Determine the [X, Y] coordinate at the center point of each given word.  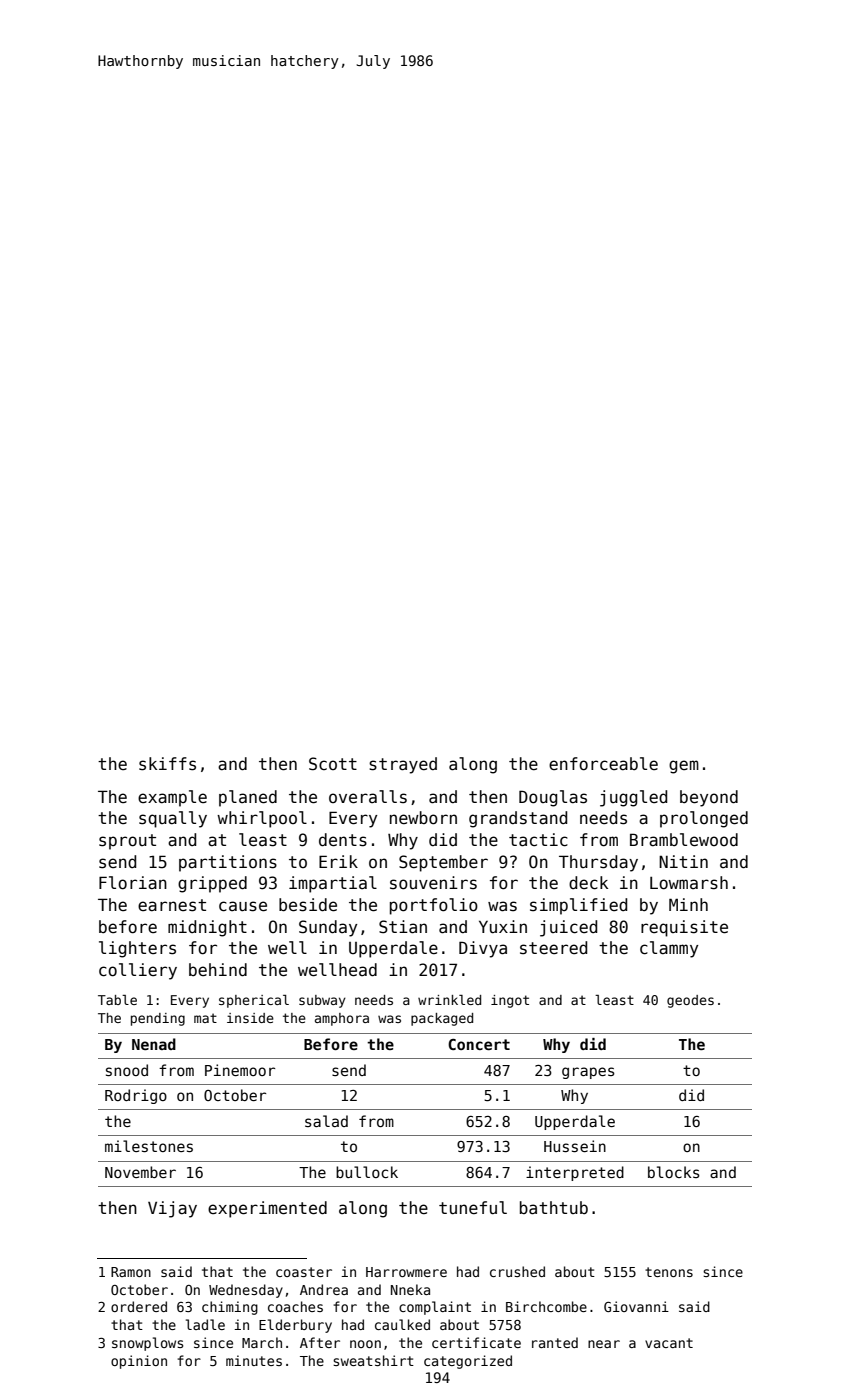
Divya [483, 949]
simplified [578, 906]
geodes [690, 1001]
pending [158, 1019]
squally [173, 819]
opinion [139, 1362]
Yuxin [503, 927]
